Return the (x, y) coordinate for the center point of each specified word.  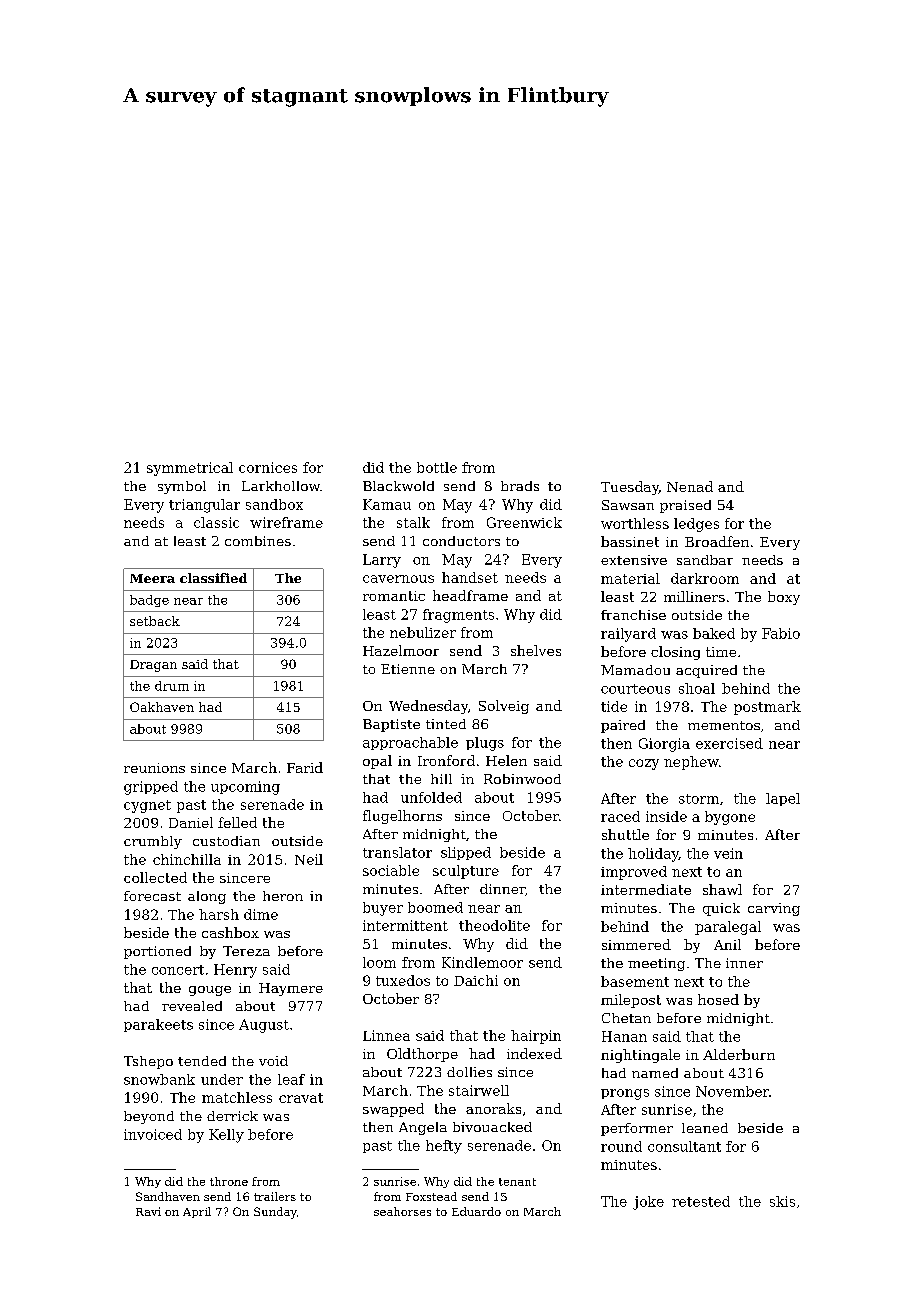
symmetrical (190, 469)
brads (520, 486)
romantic (394, 596)
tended (202, 1061)
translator (397, 852)
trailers (275, 1196)
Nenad (690, 486)
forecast (152, 896)
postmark (767, 708)
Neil (309, 859)
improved (634, 873)
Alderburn (739, 1054)
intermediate (646, 889)
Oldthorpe (422, 1055)
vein (728, 853)
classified (213, 578)
